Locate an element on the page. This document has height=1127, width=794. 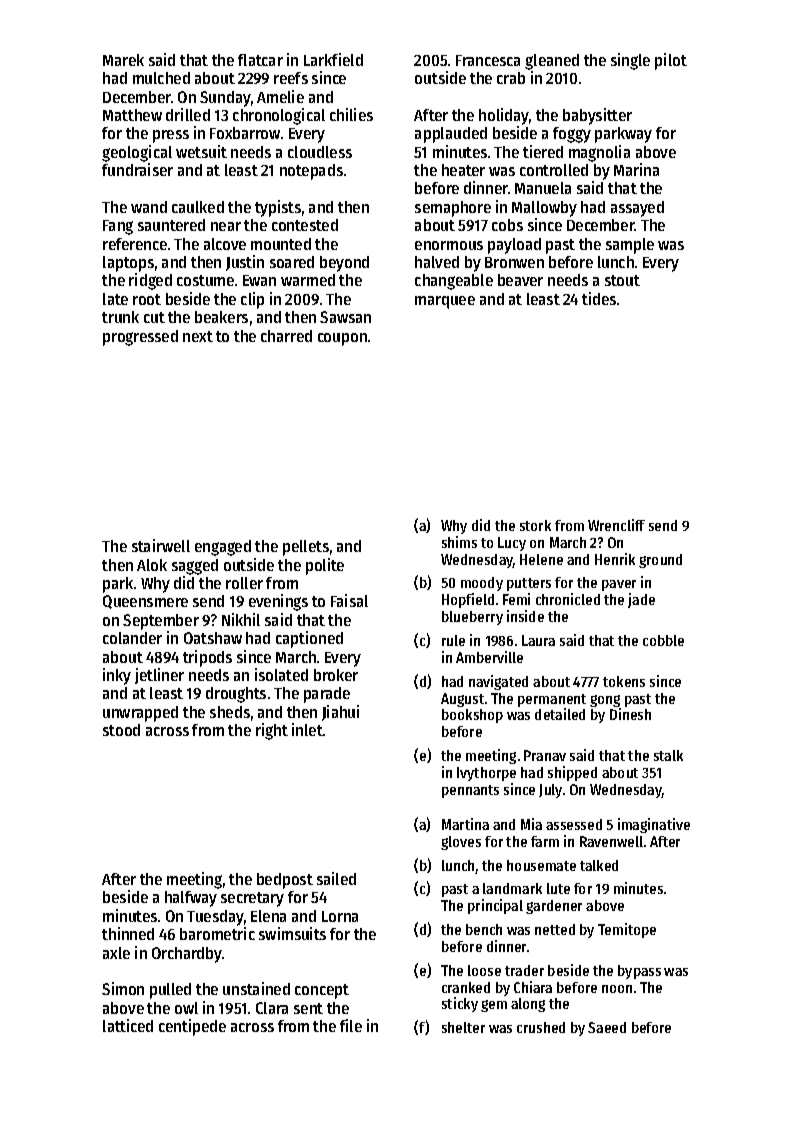
Matthew is located at coordinates (132, 115).
